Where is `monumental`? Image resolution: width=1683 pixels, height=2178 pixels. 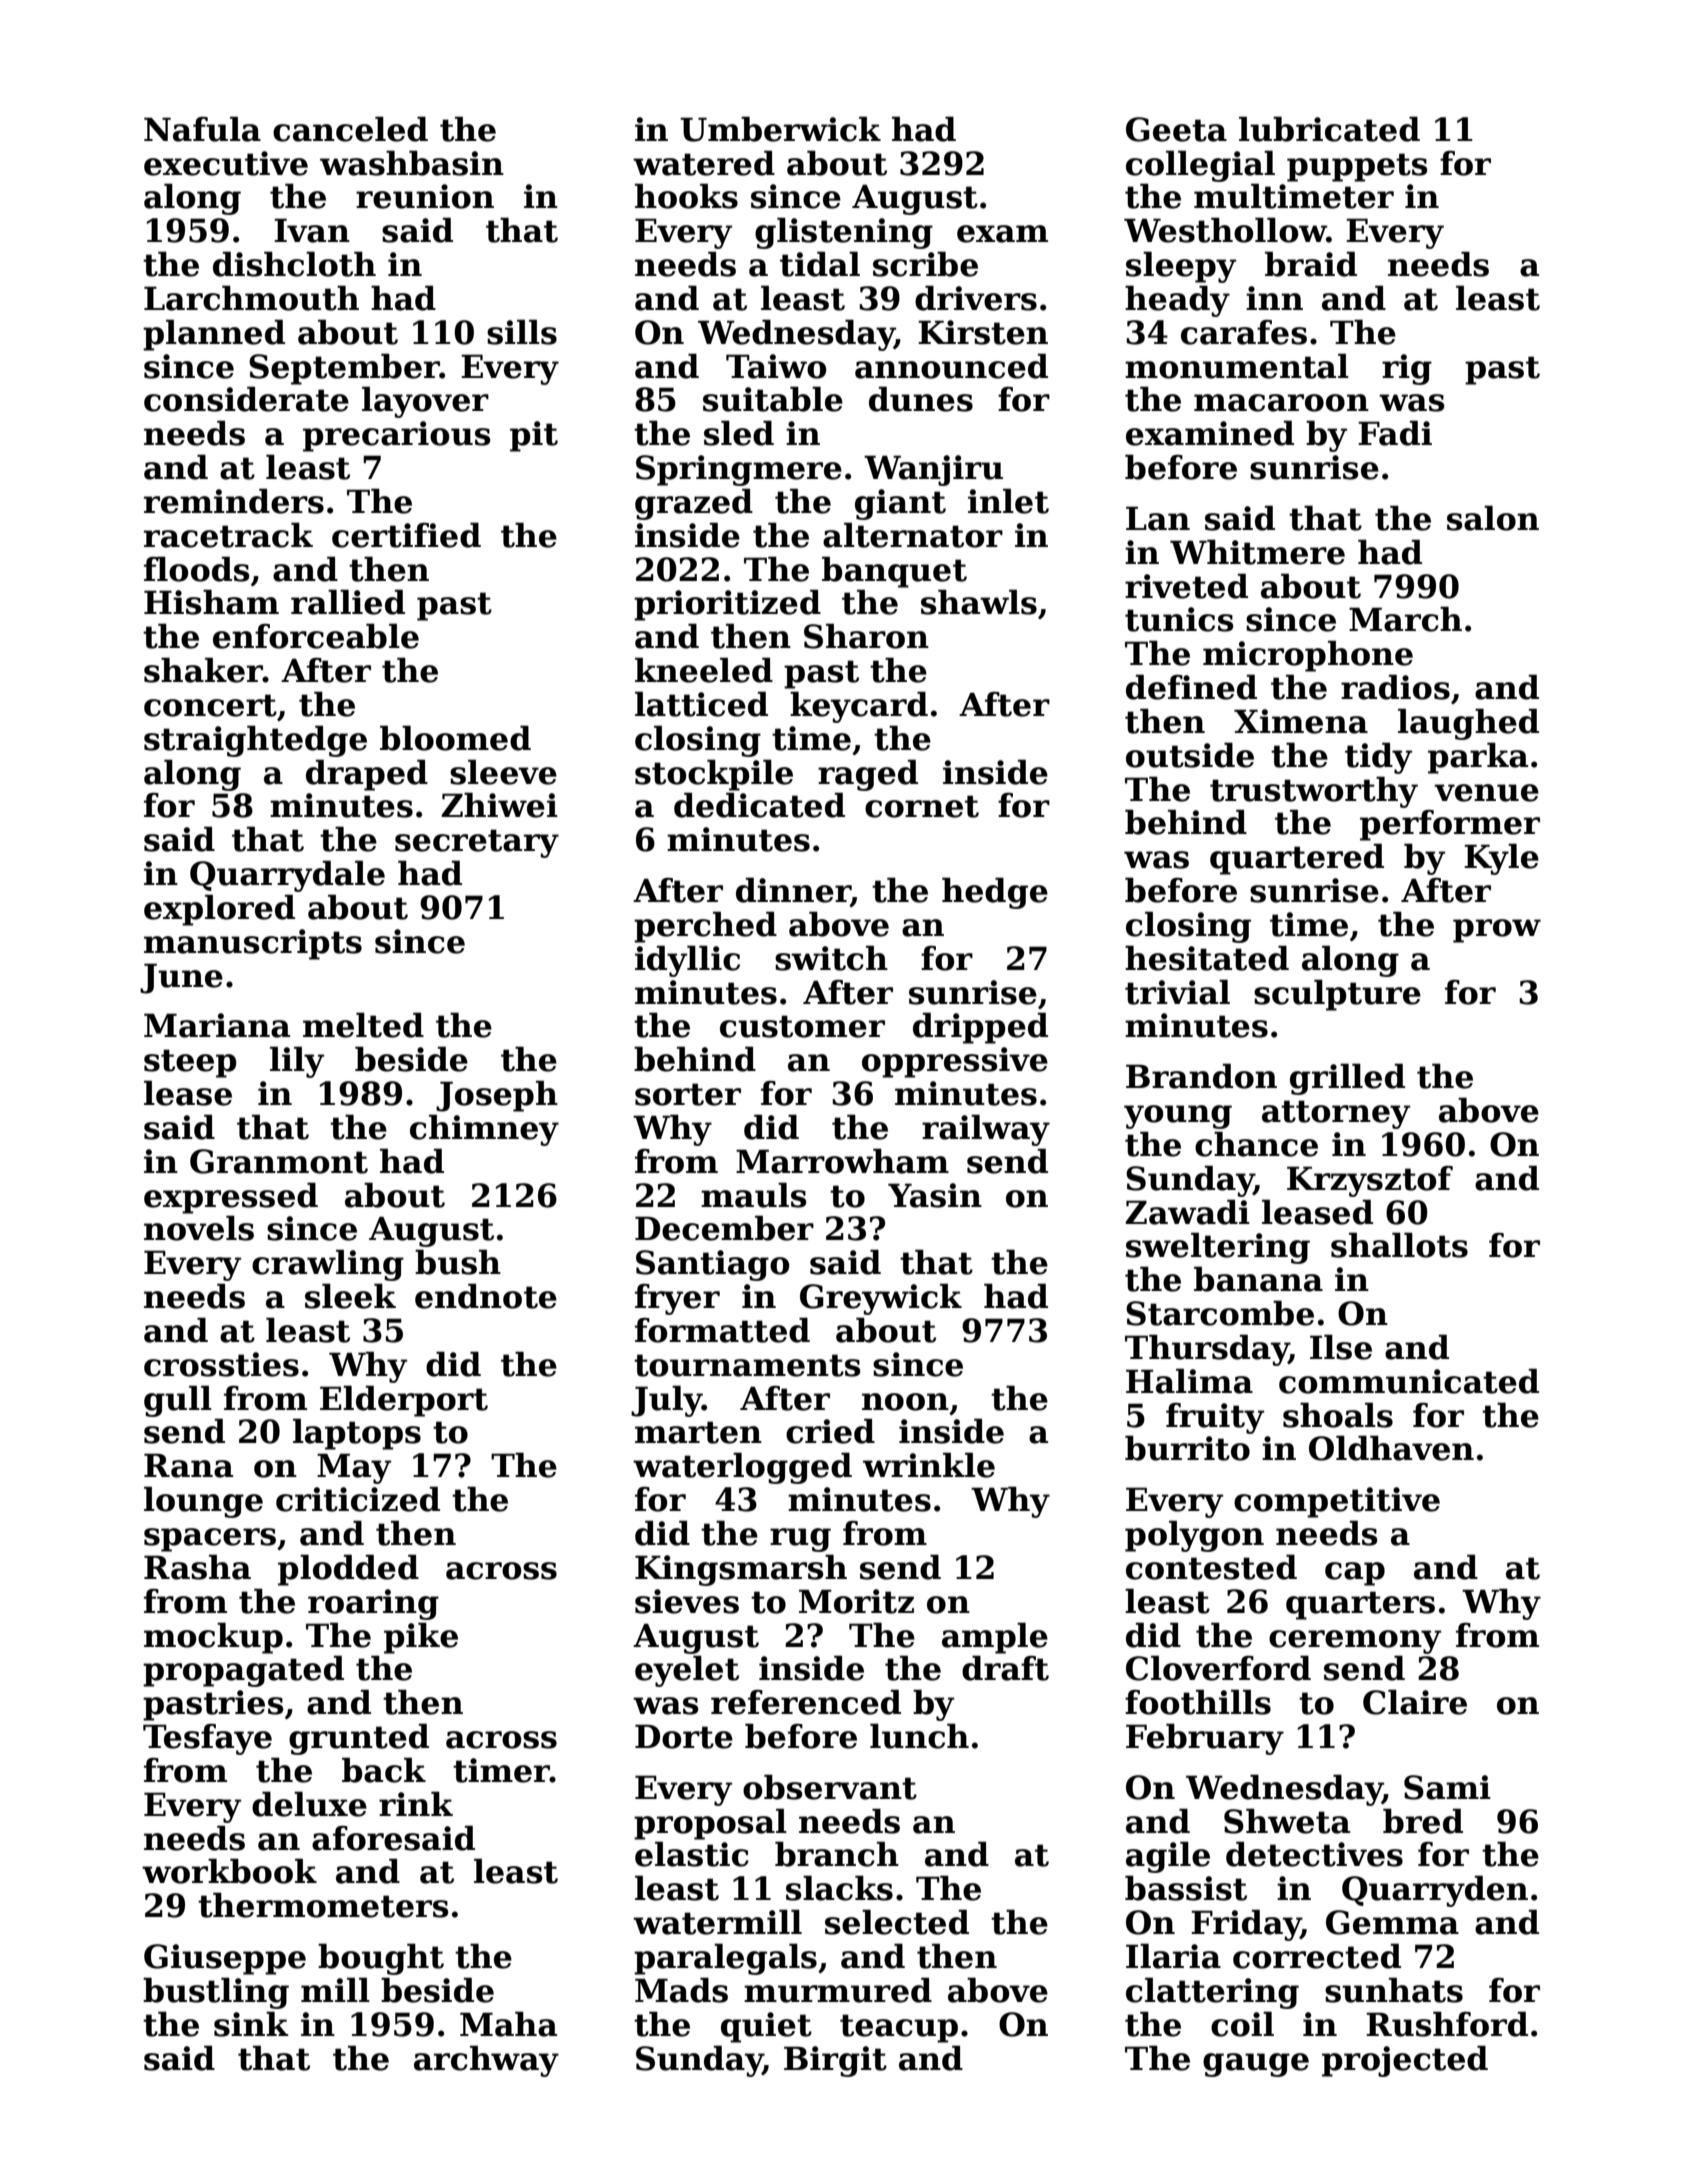
monumental is located at coordinates (1237, 366).
